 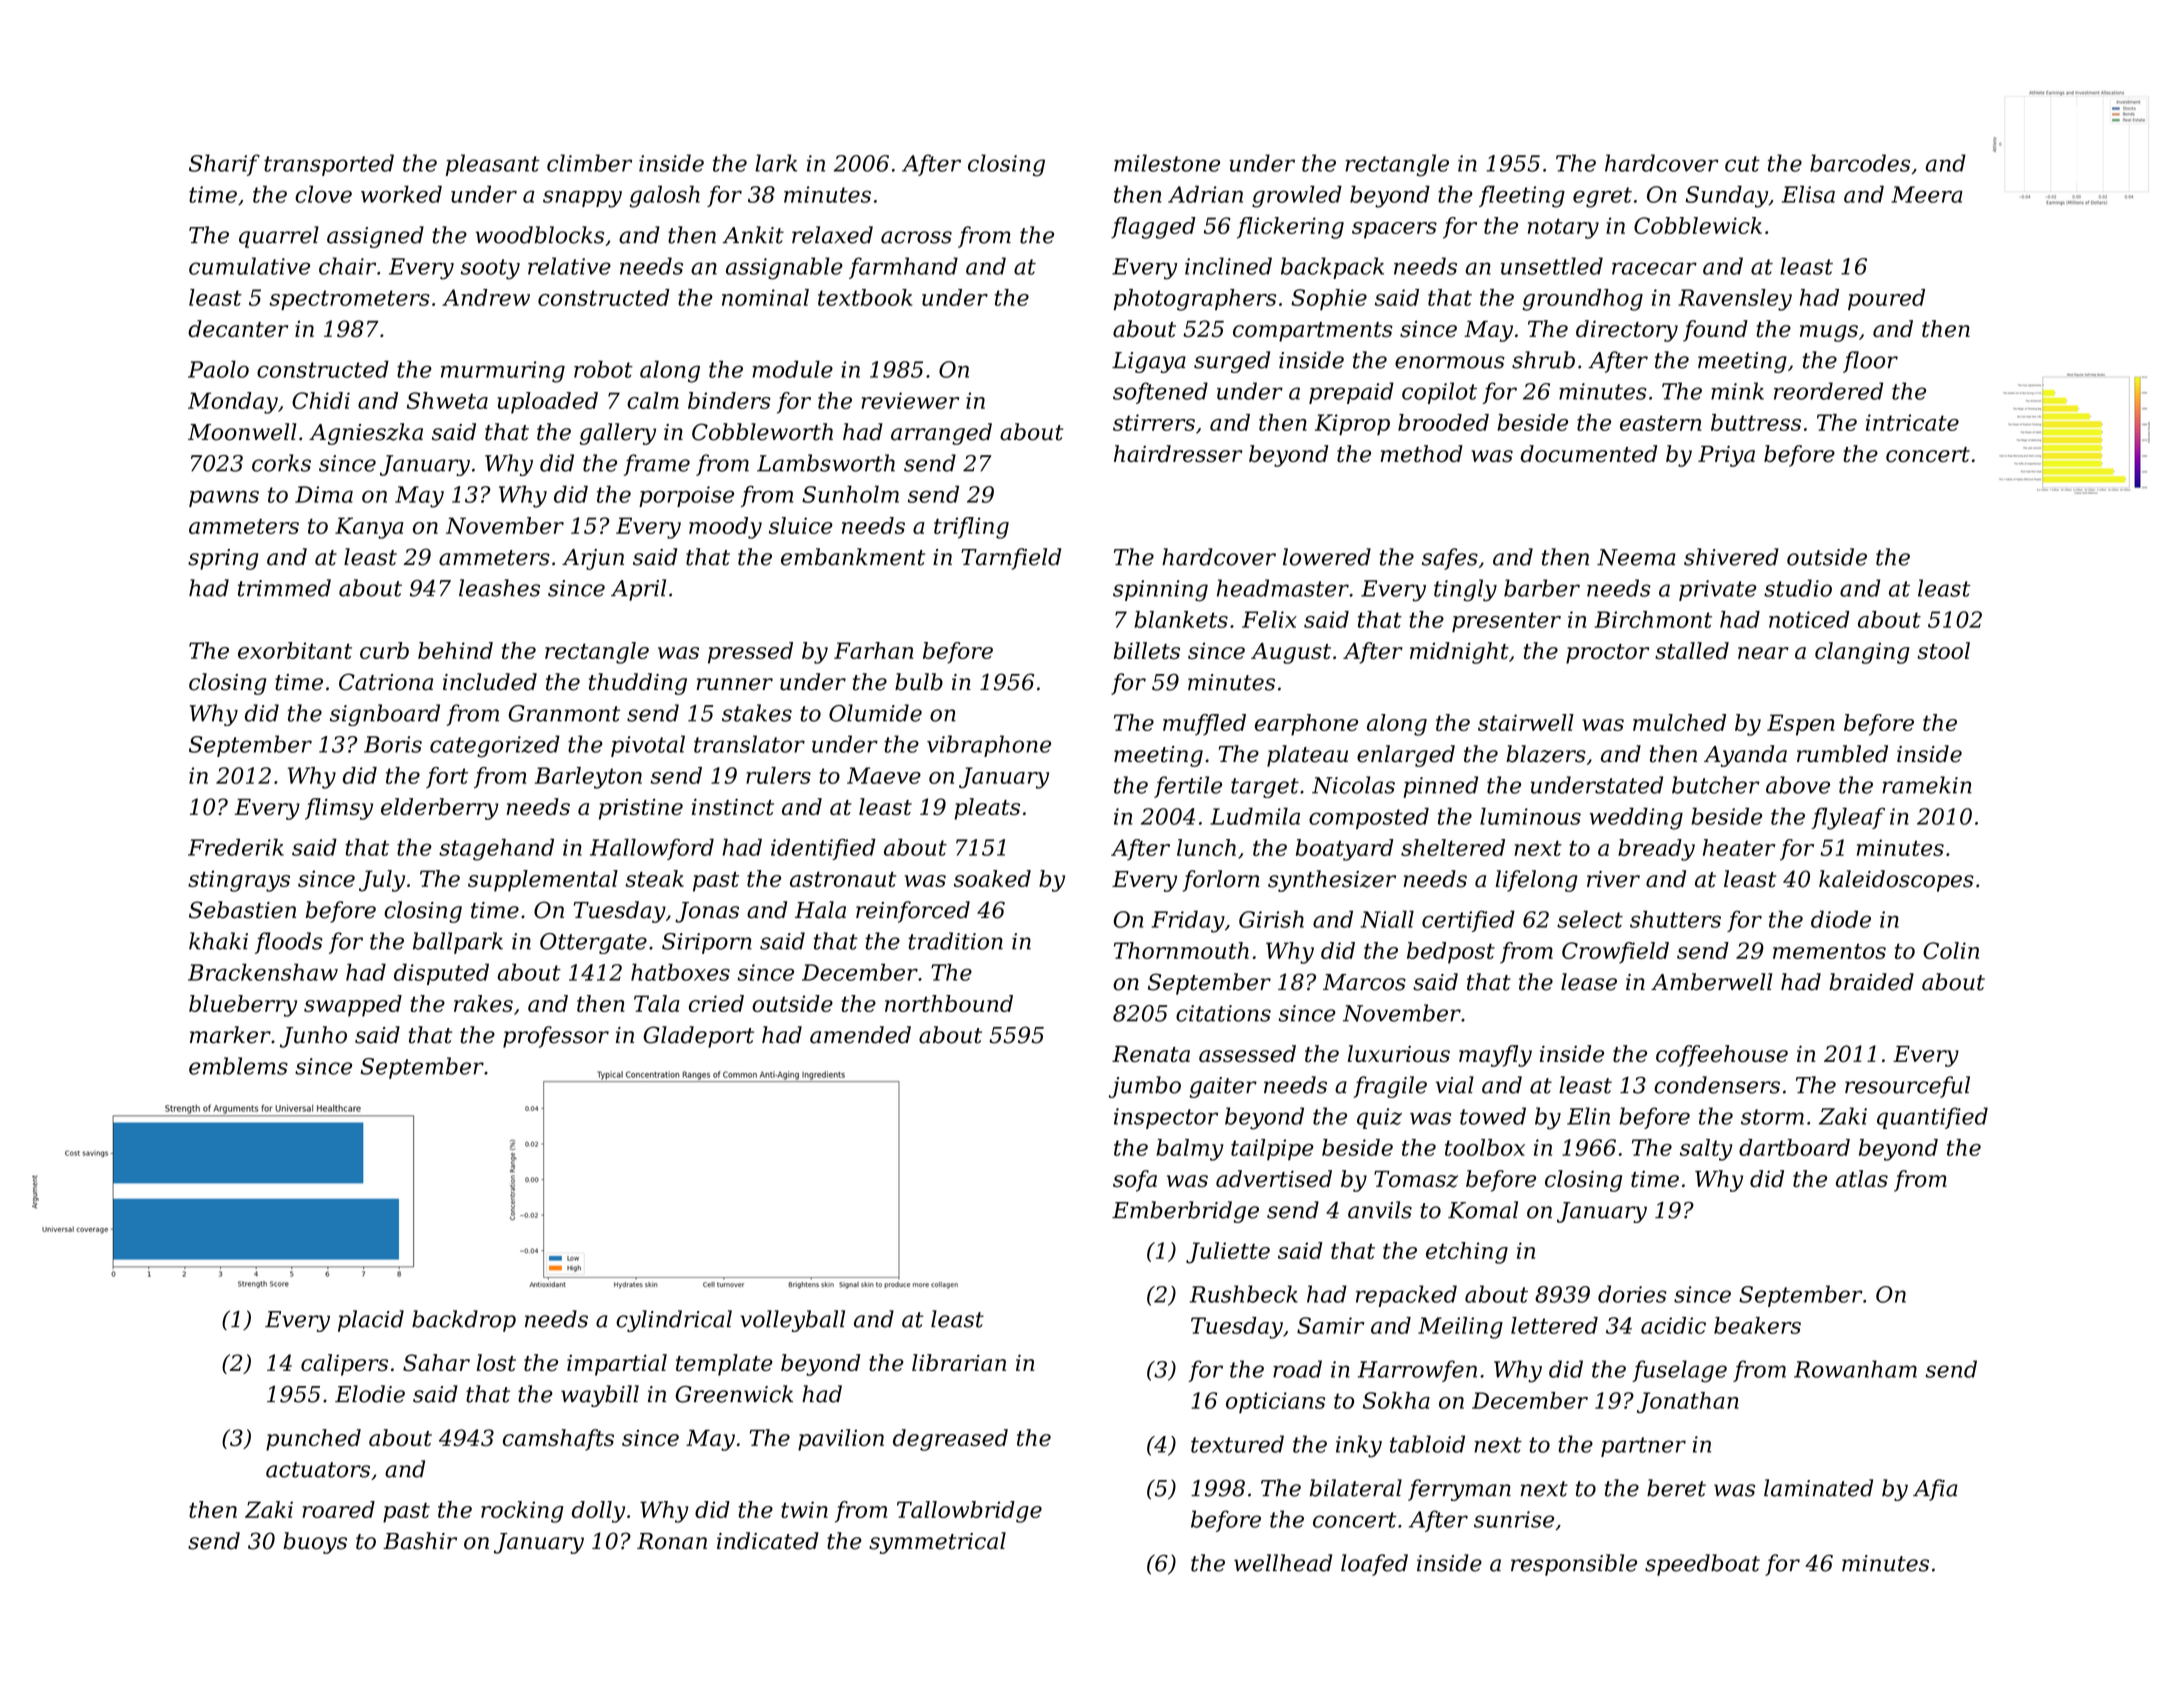 I want to click on buoys, so click(x=315, y=1543).
